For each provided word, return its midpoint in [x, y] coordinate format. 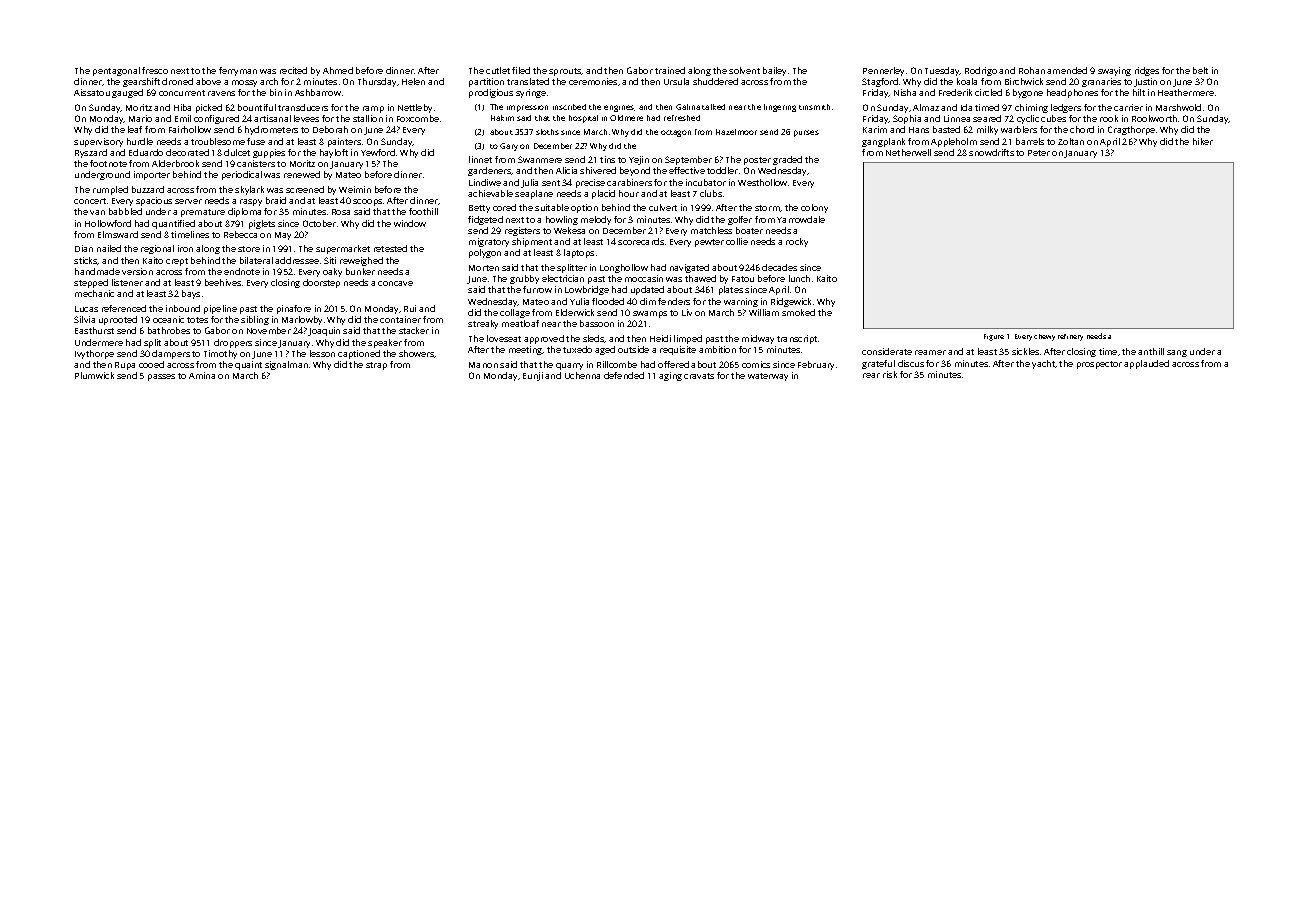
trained [670, 70]
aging [670, 376]
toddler [722, 170]
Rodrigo [981, 71]
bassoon [597, 323]
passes [161, 377]
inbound [183, 308]
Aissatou [92, 92]
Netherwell [908, 152]
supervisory [98, 142]
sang [1177, 353]
